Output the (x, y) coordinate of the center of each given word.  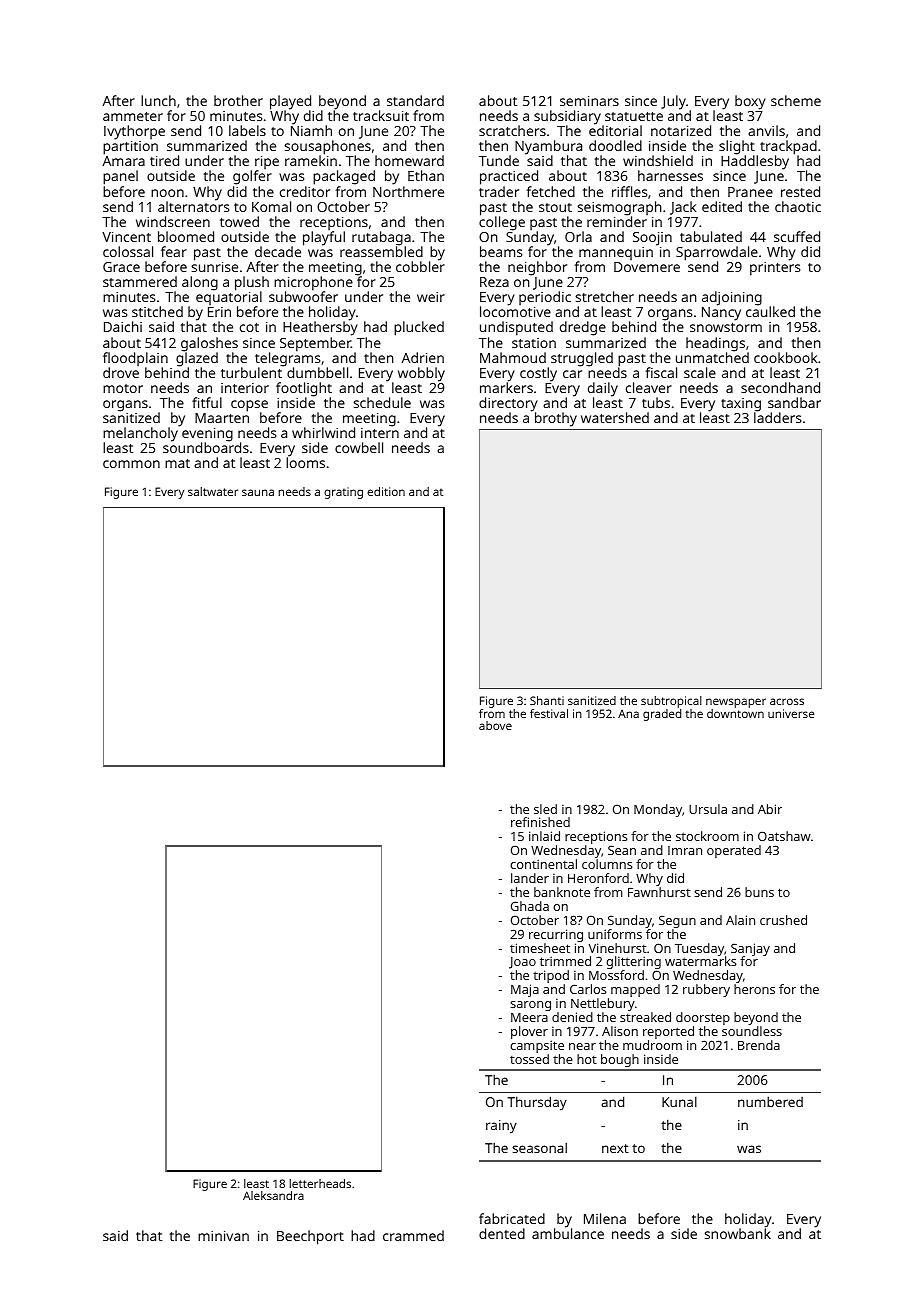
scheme (796, 100)
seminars (589, 101)
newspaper (736, 703)
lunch (158, 100)
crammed (413, 1235)
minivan (223, 1236)
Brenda (759, 1045)
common (131, 464)
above (495, 725)
